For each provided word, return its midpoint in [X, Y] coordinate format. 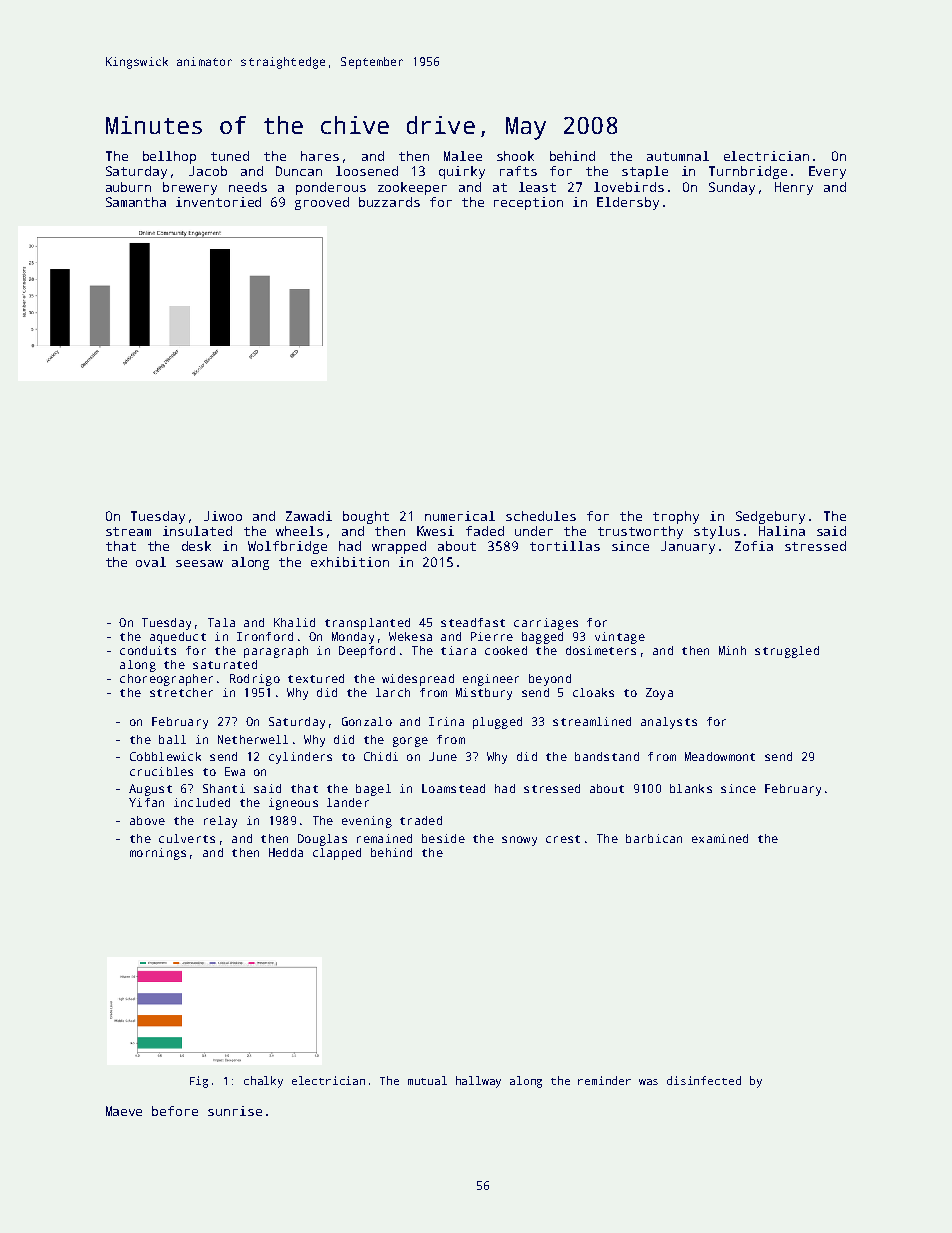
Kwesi [435, 531]
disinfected [704, 1080]
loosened [367, 171]
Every [827, 172]
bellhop [169, 157]
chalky [263, 1082]
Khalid [294, 622]
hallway [478, 1082]
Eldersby [628, 203]
